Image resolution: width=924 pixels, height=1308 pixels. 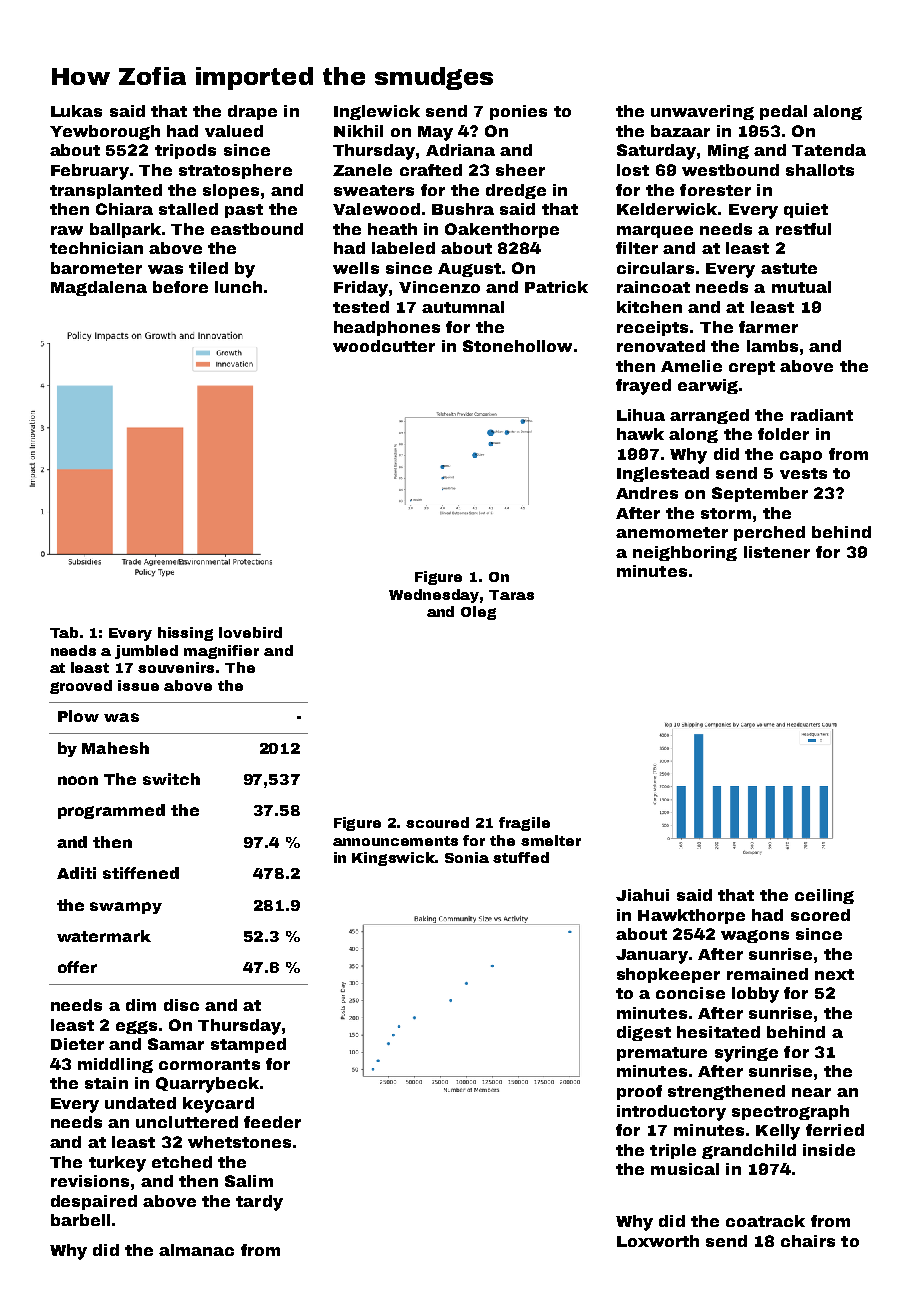 I want to click on tardy, so click(x=259, y=1203).
